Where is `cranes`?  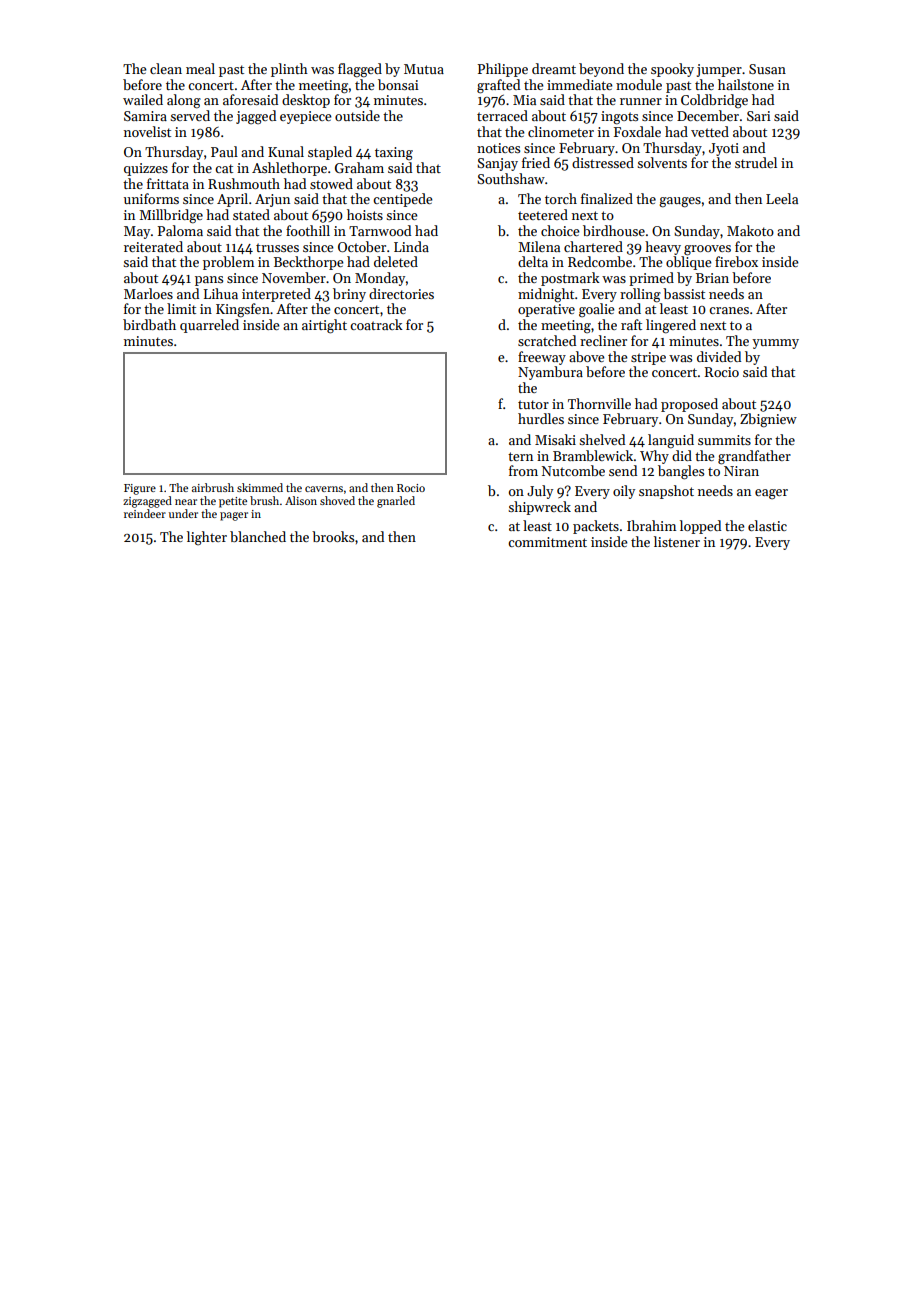
cranes is located at coordinates (729, 310).
